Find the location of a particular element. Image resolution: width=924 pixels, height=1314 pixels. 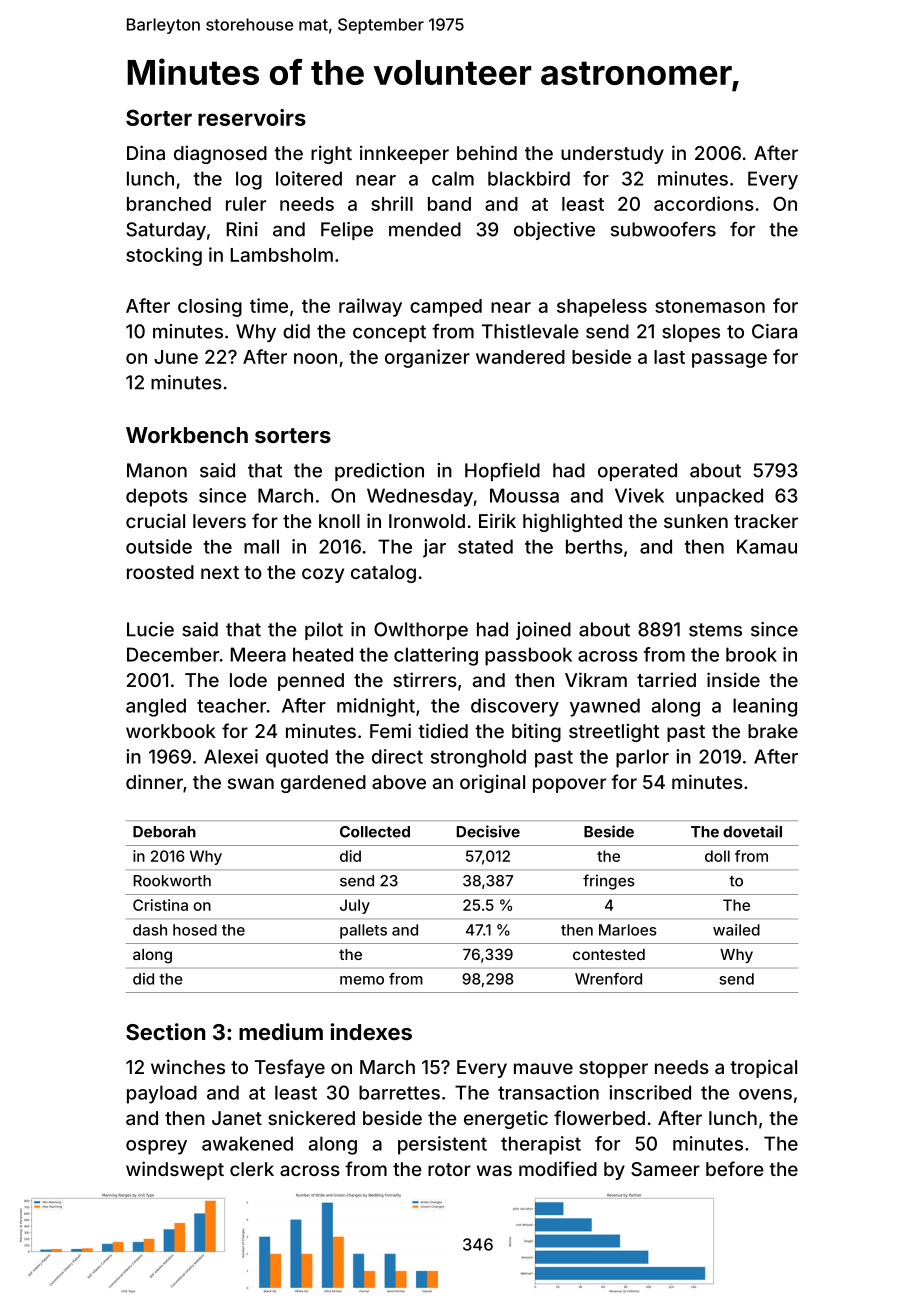

Deborah is located at coordinates (164, 832).
